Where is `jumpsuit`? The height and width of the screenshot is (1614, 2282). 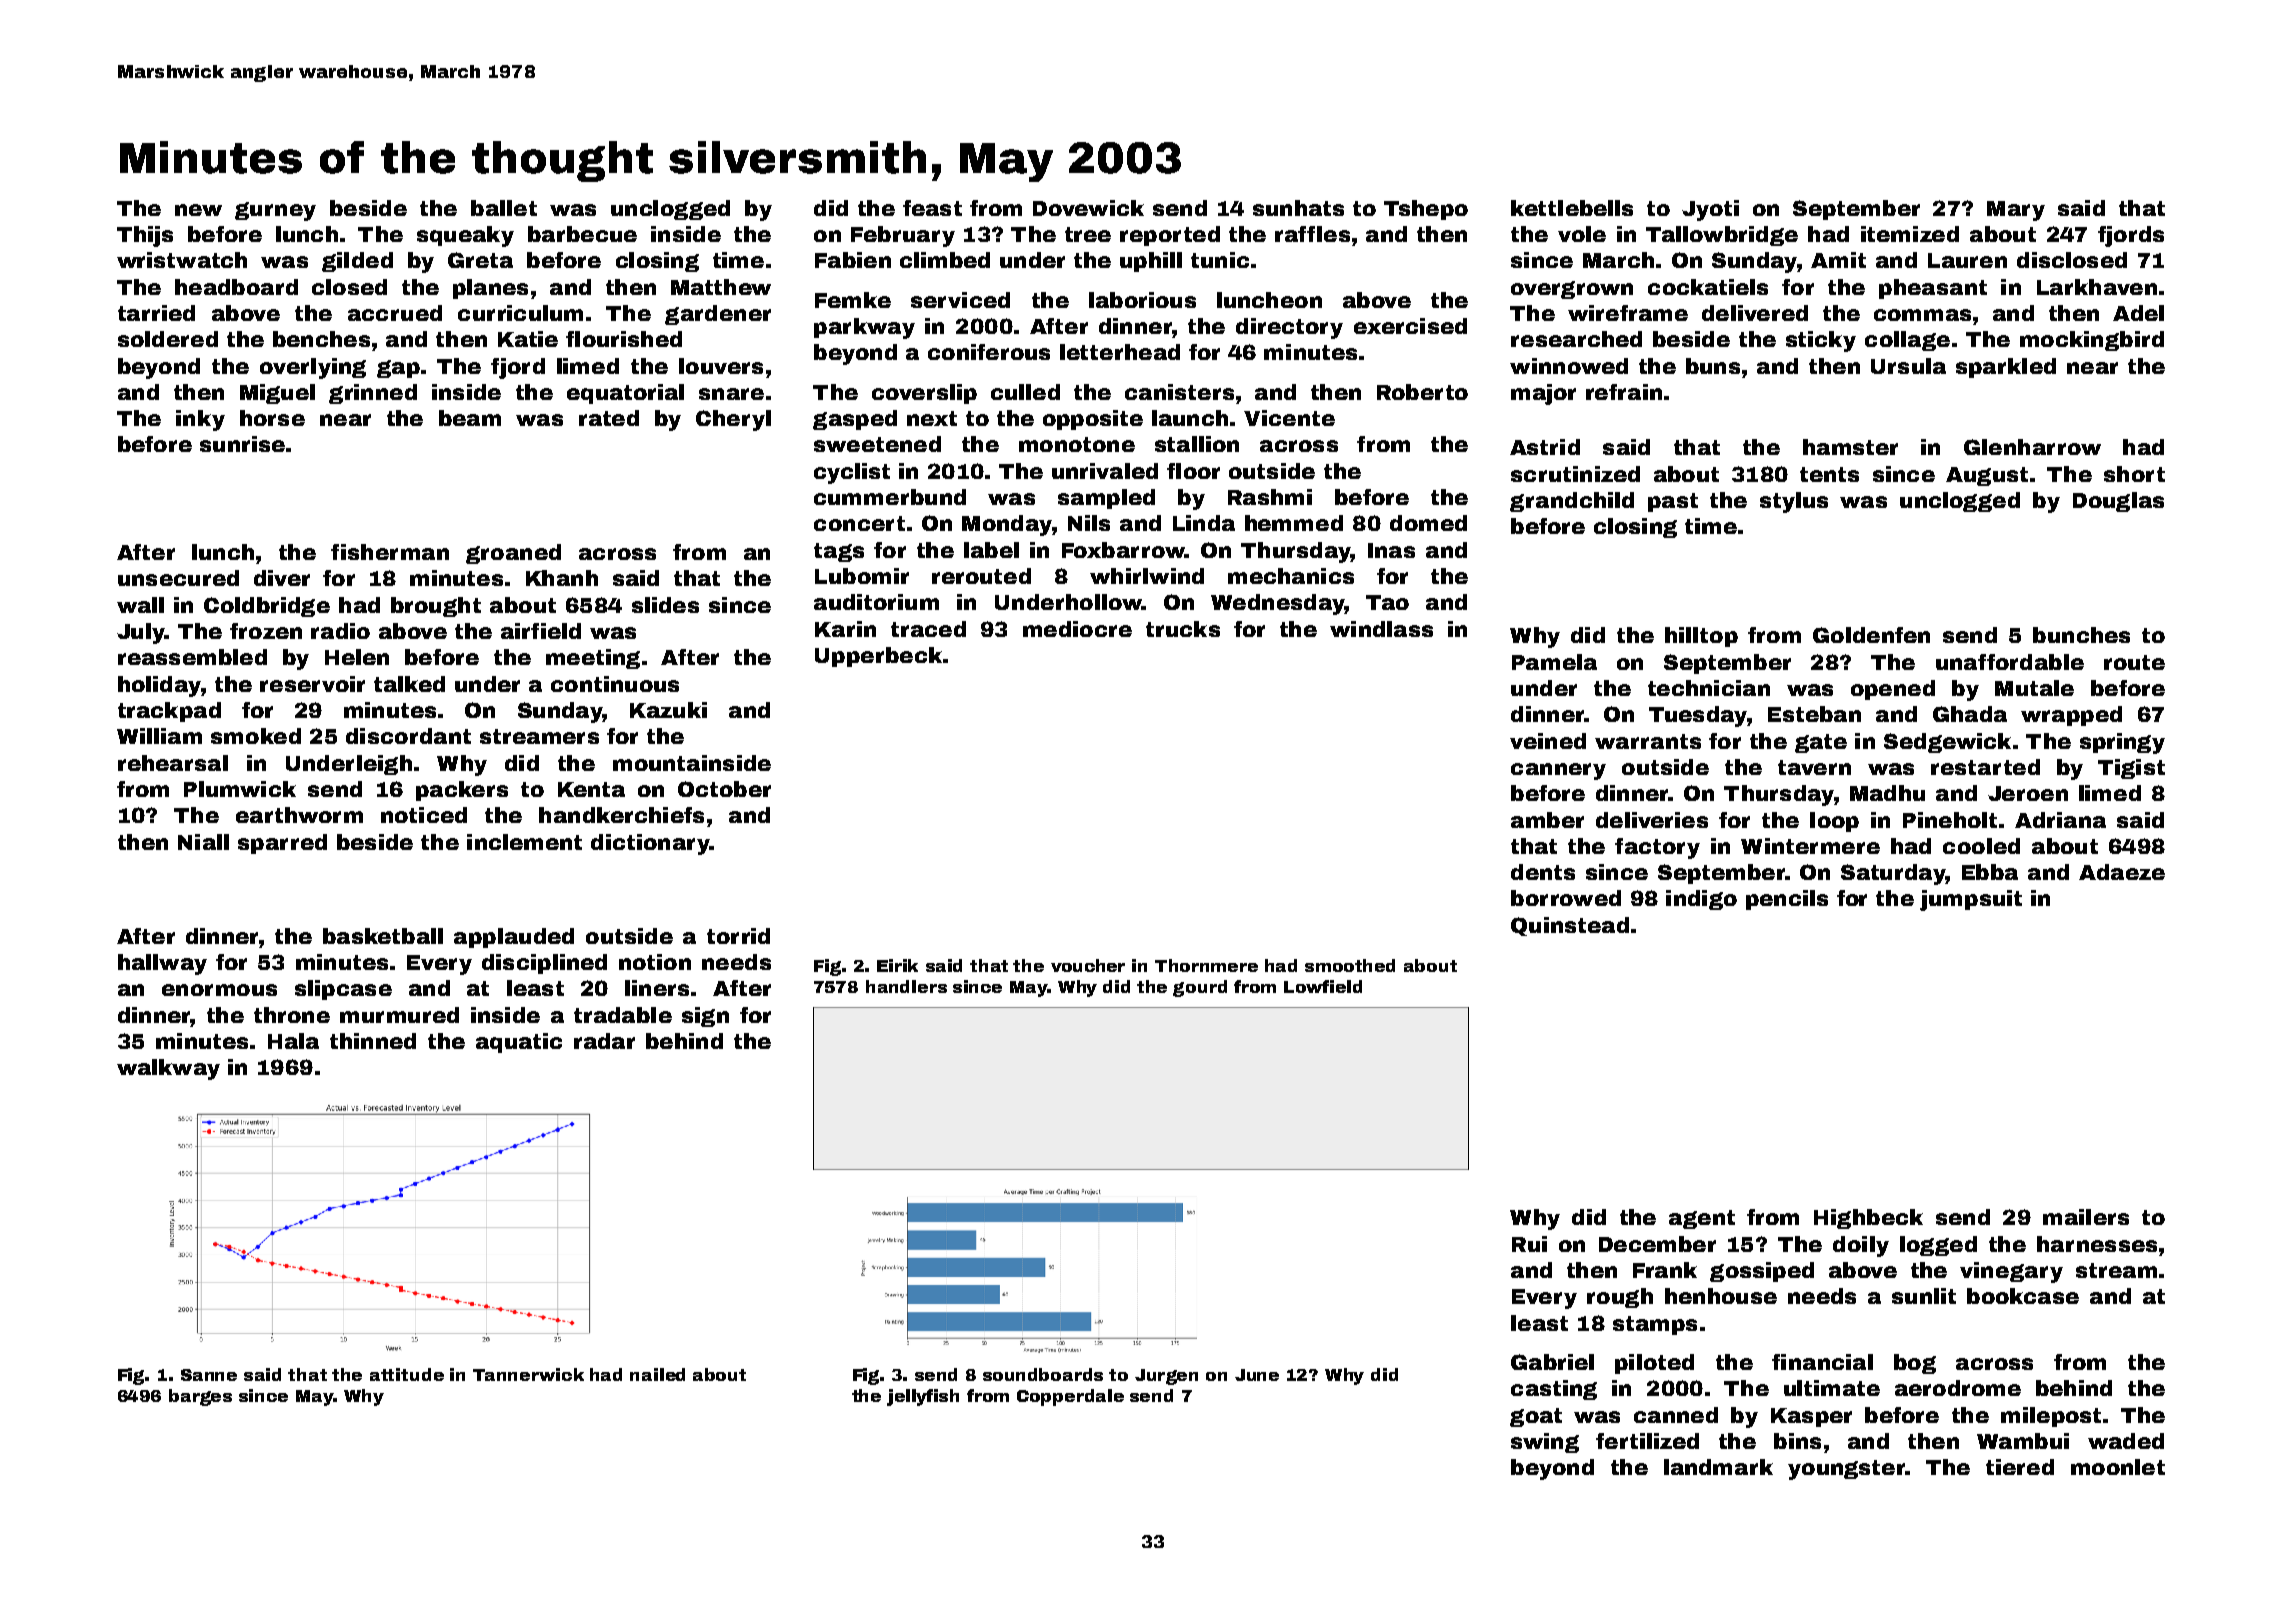 jumpsuit is located at coordinates (1971, 900).
